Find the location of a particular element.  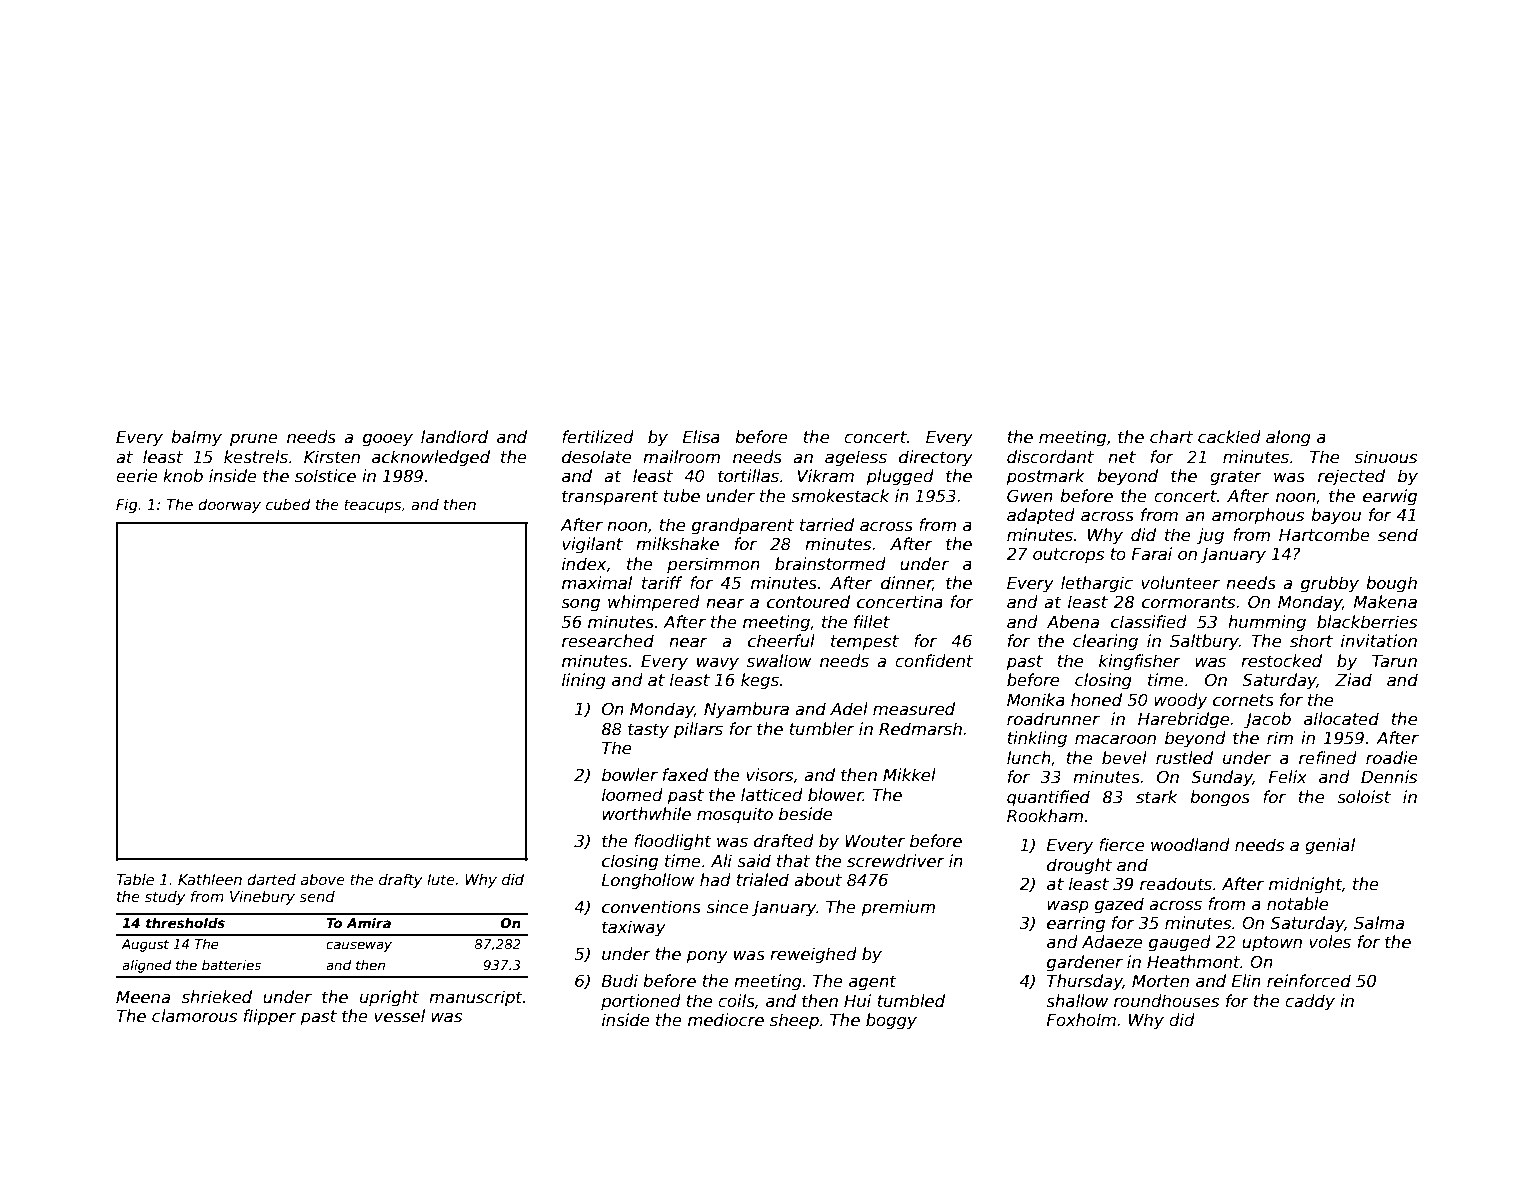

confident is located at coordinates (934, 661).
